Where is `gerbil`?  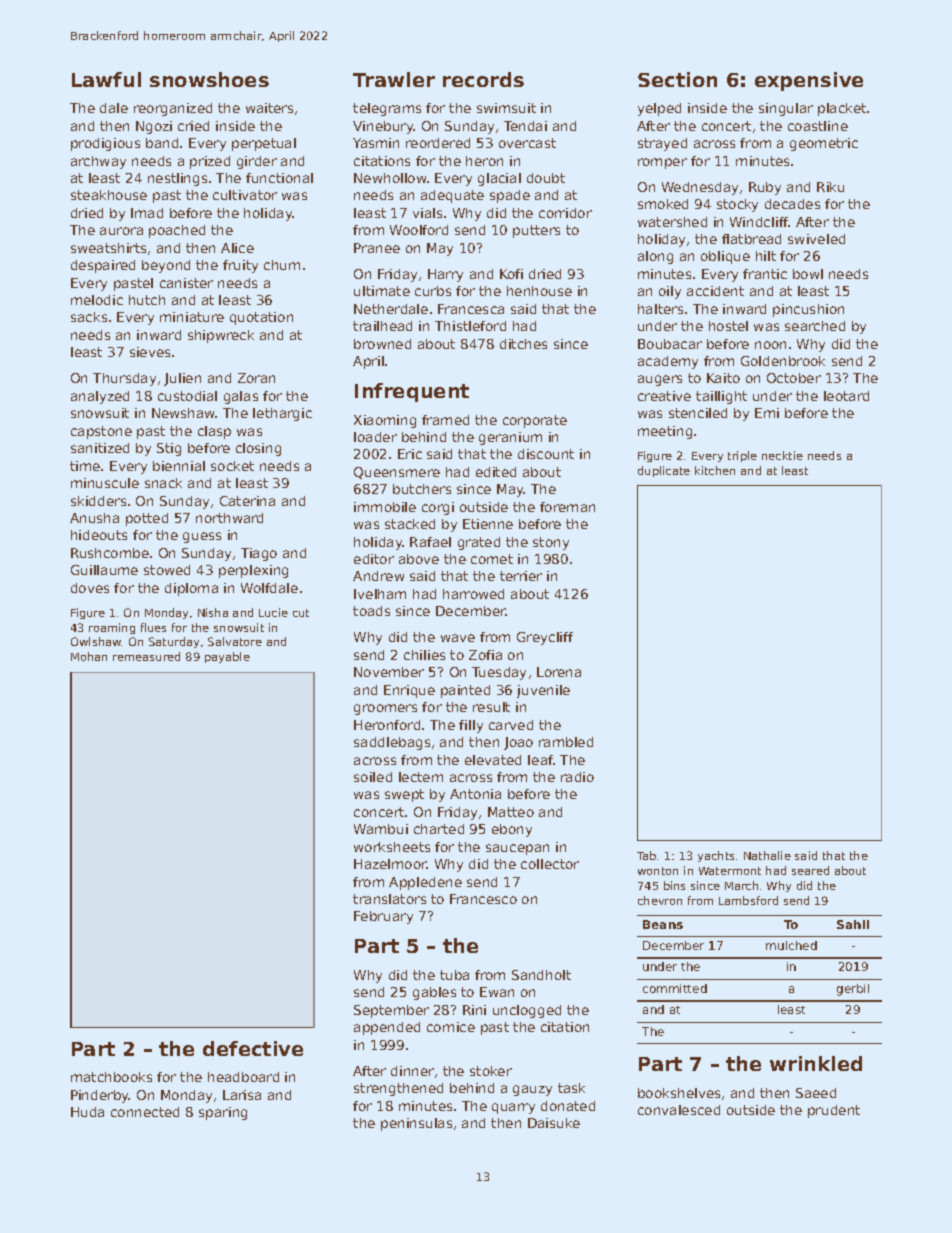 gerbil is located at coordinates (853, 990).
